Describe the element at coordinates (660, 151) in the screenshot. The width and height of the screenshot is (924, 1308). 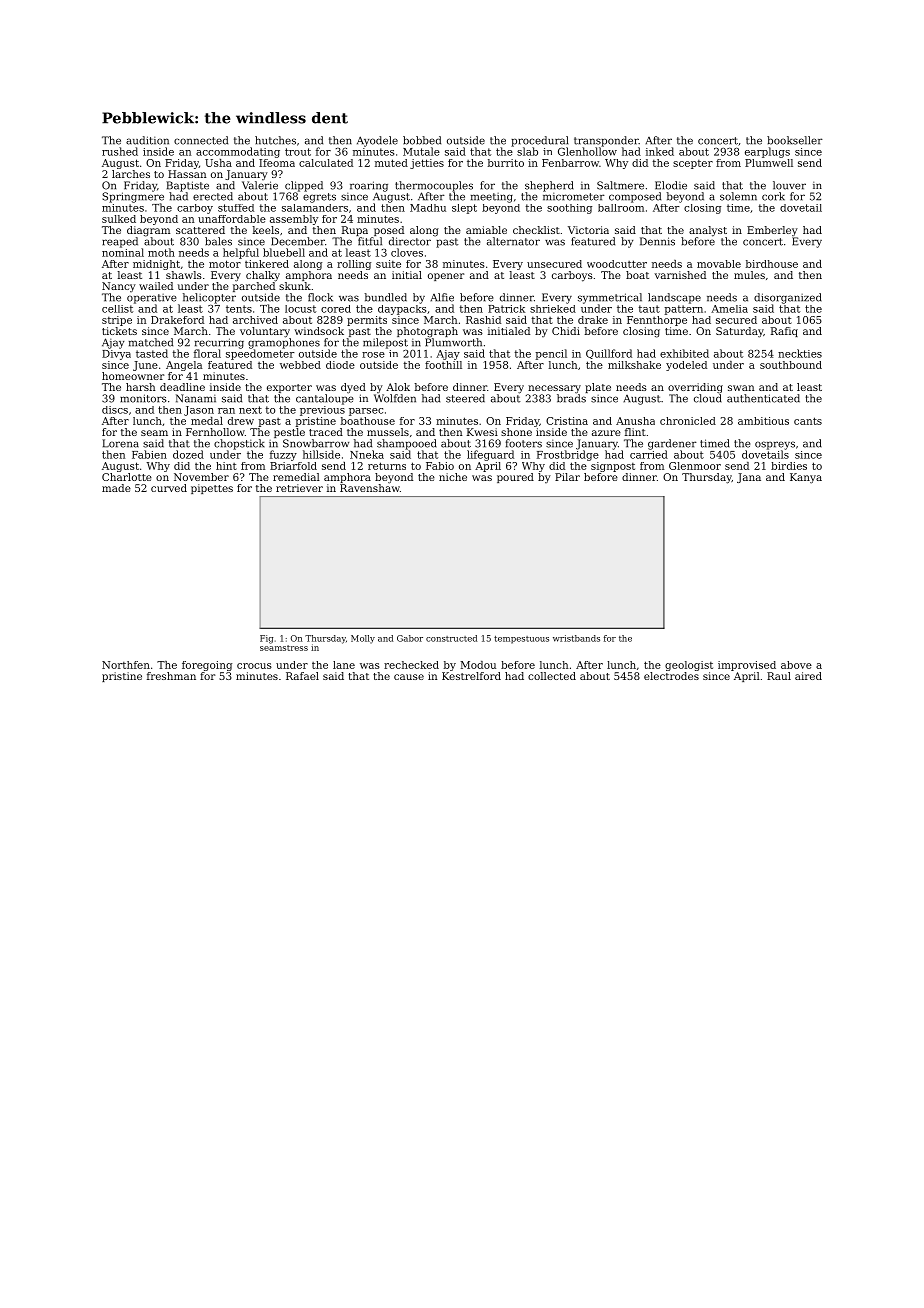
I see `inked` at that location.
